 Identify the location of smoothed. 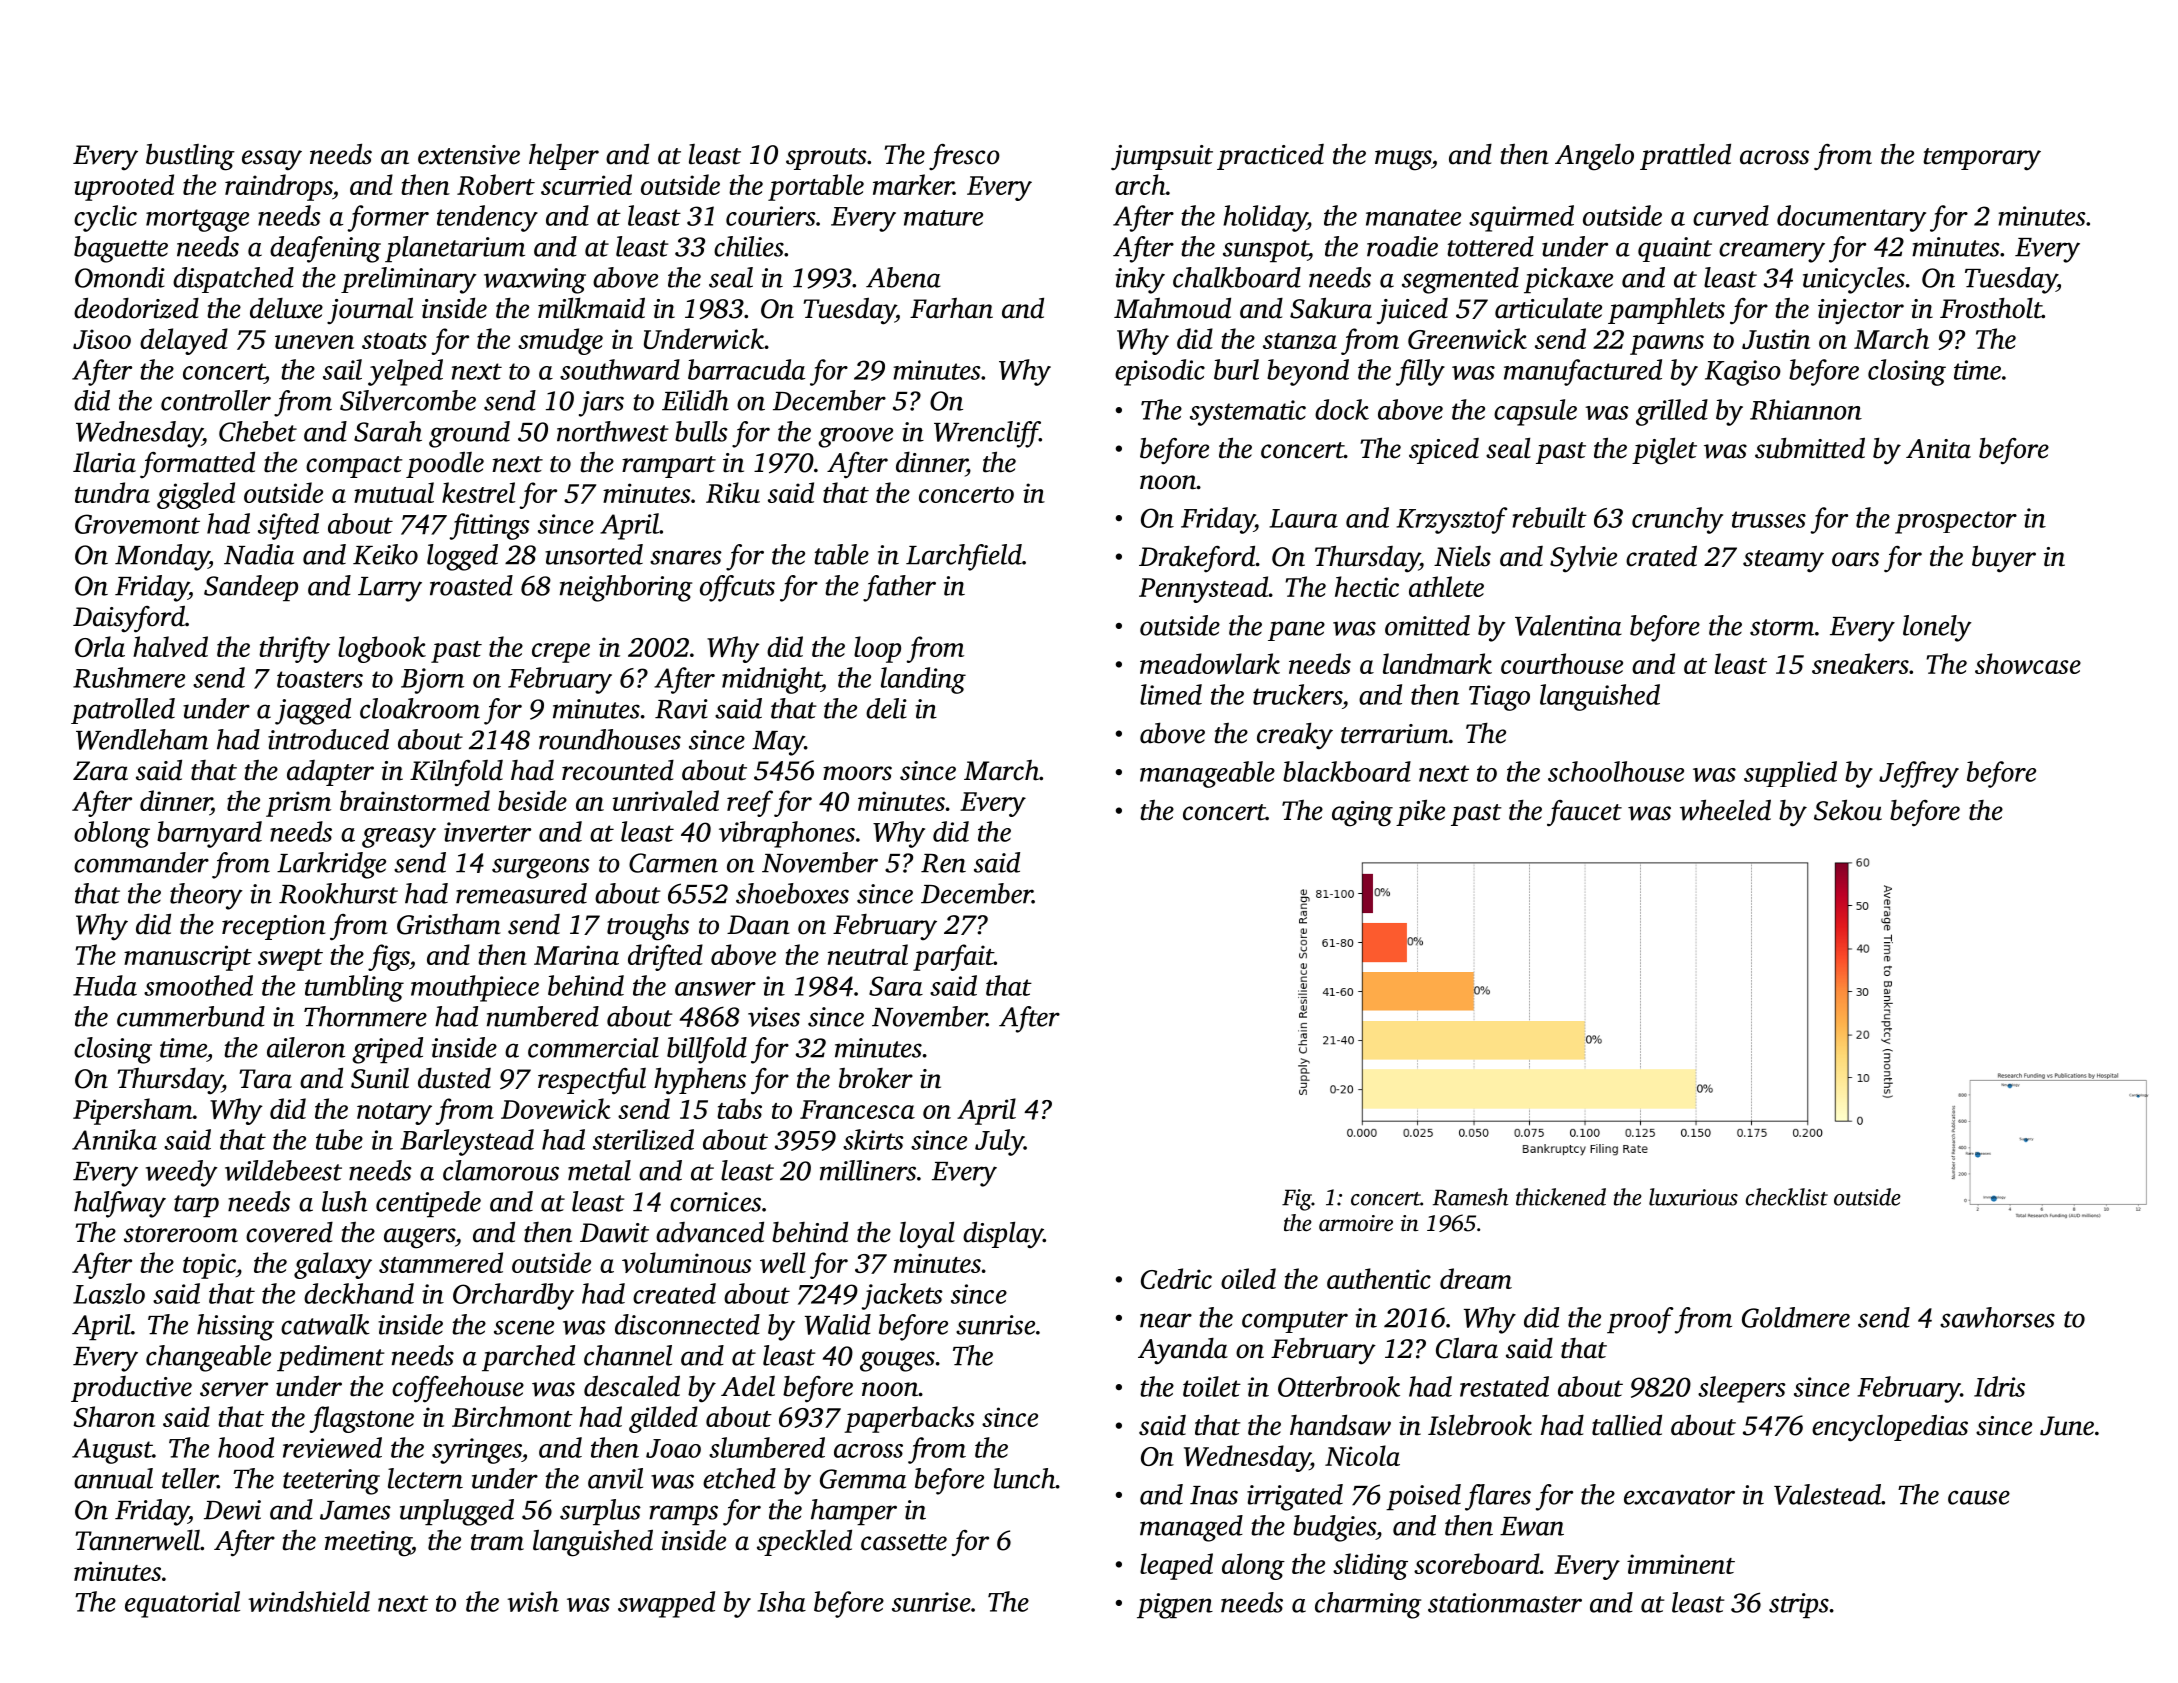
(198, 985).
